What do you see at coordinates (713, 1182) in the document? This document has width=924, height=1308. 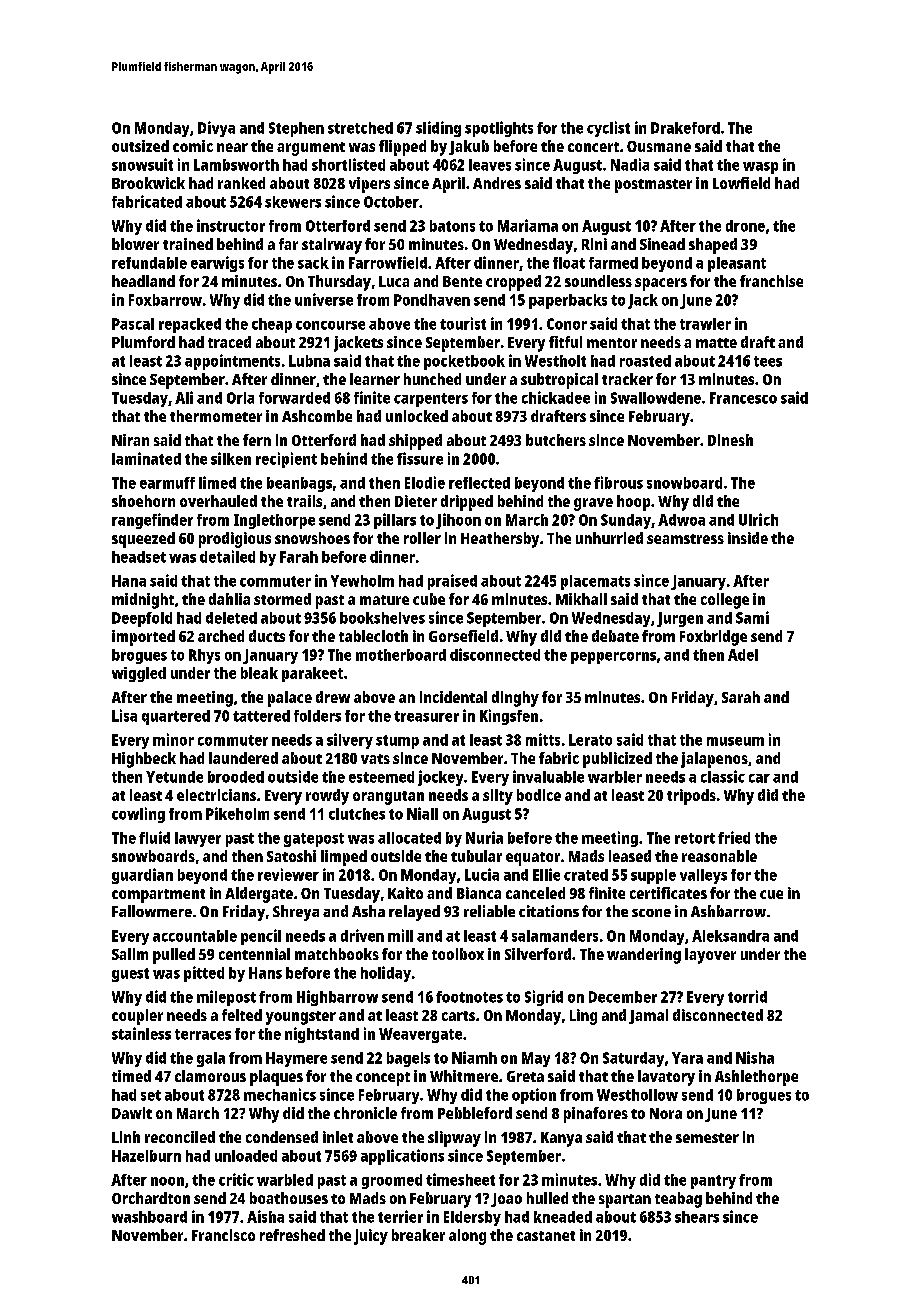 I see `pantry` at bounding box center [713, 1182].
